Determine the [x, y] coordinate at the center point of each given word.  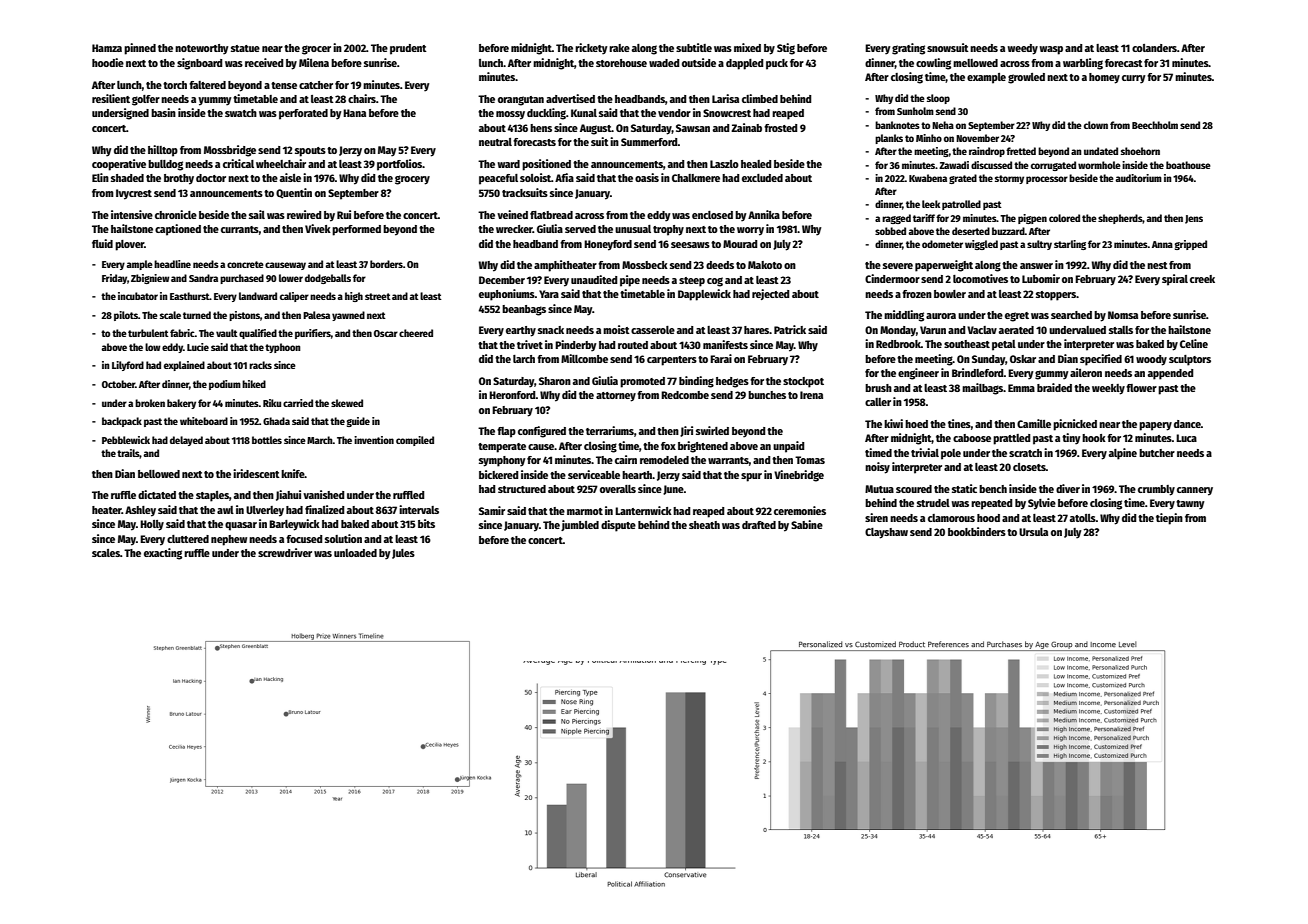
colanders [1154, 48]
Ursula [1033, 532]
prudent [408, 49]
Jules [403, 554]
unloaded [355, 553]
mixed [747, 47]
